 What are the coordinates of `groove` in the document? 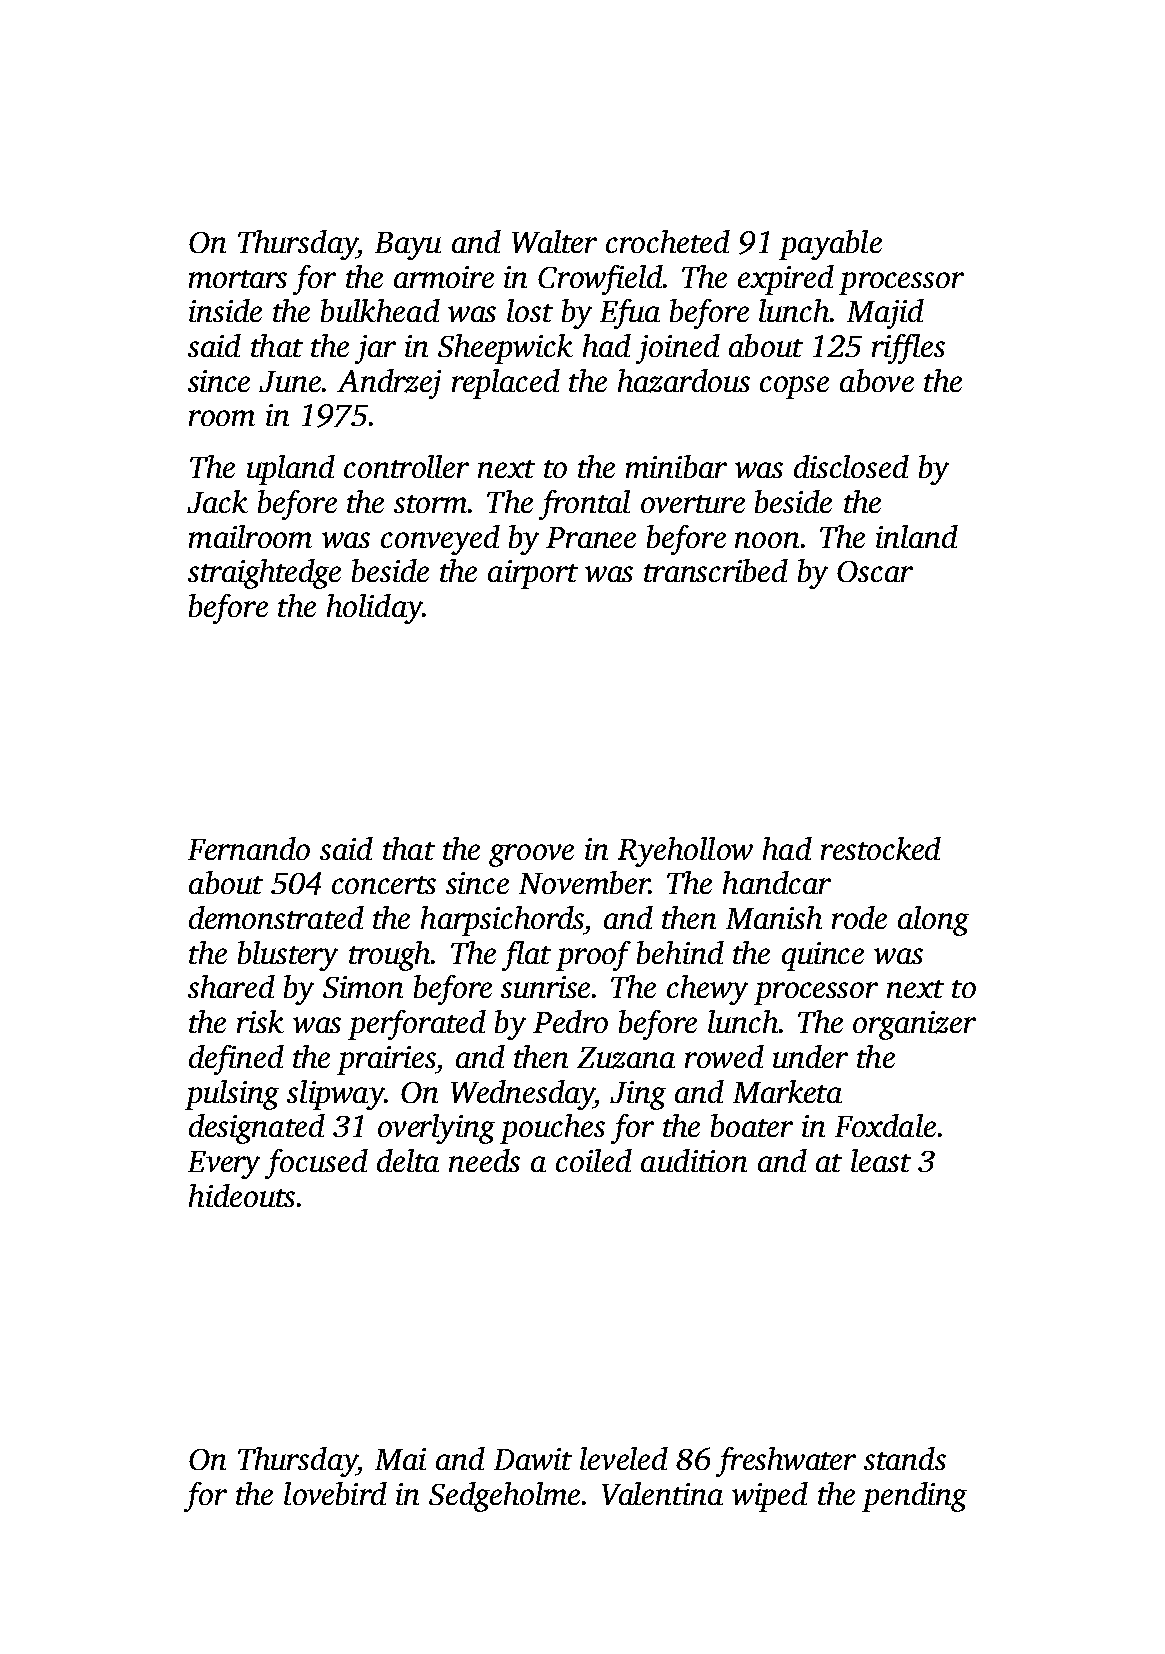 It's located at (531, 855).
